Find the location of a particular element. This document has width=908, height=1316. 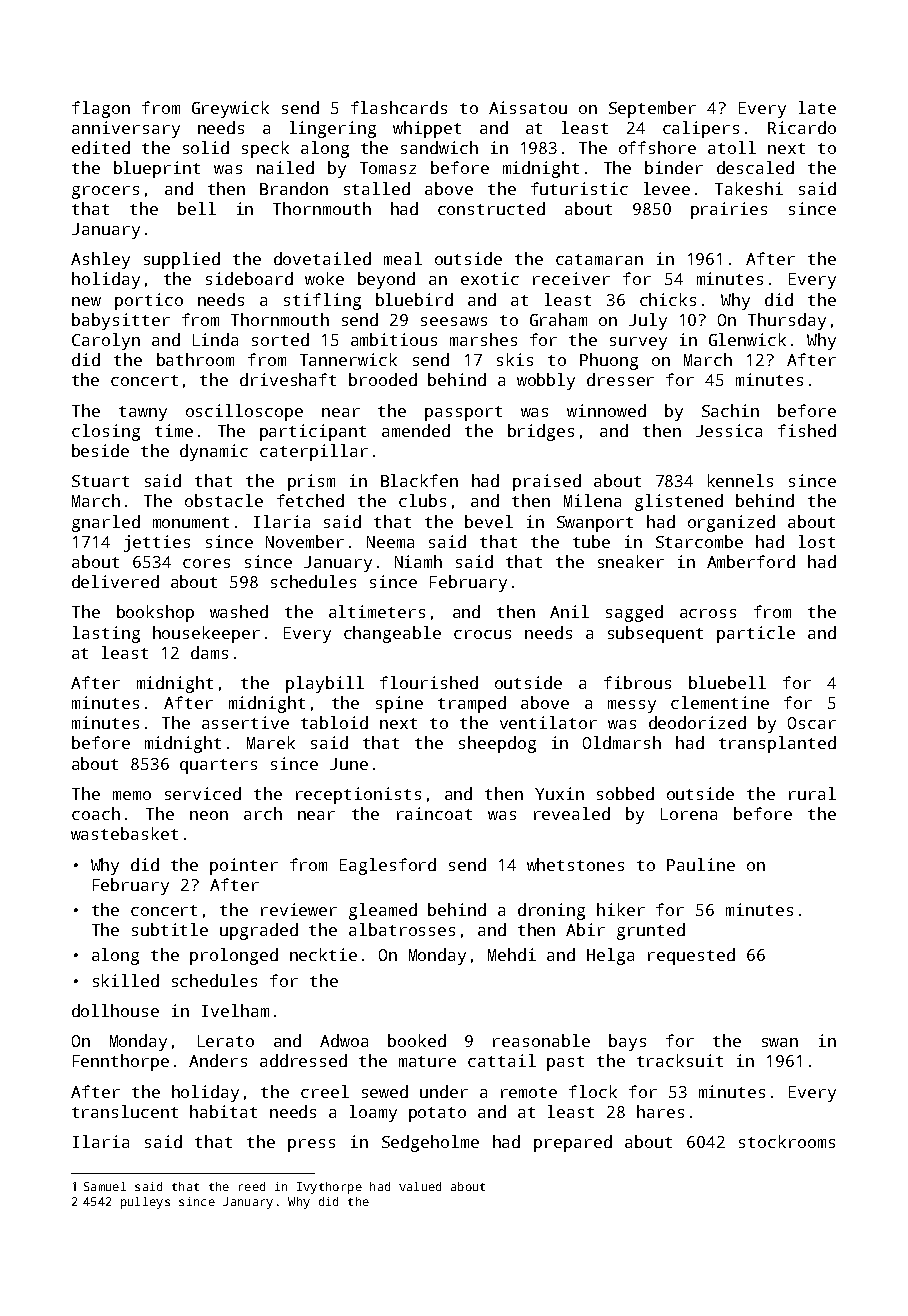

housekeeper is located at coordinates (206, 634).
